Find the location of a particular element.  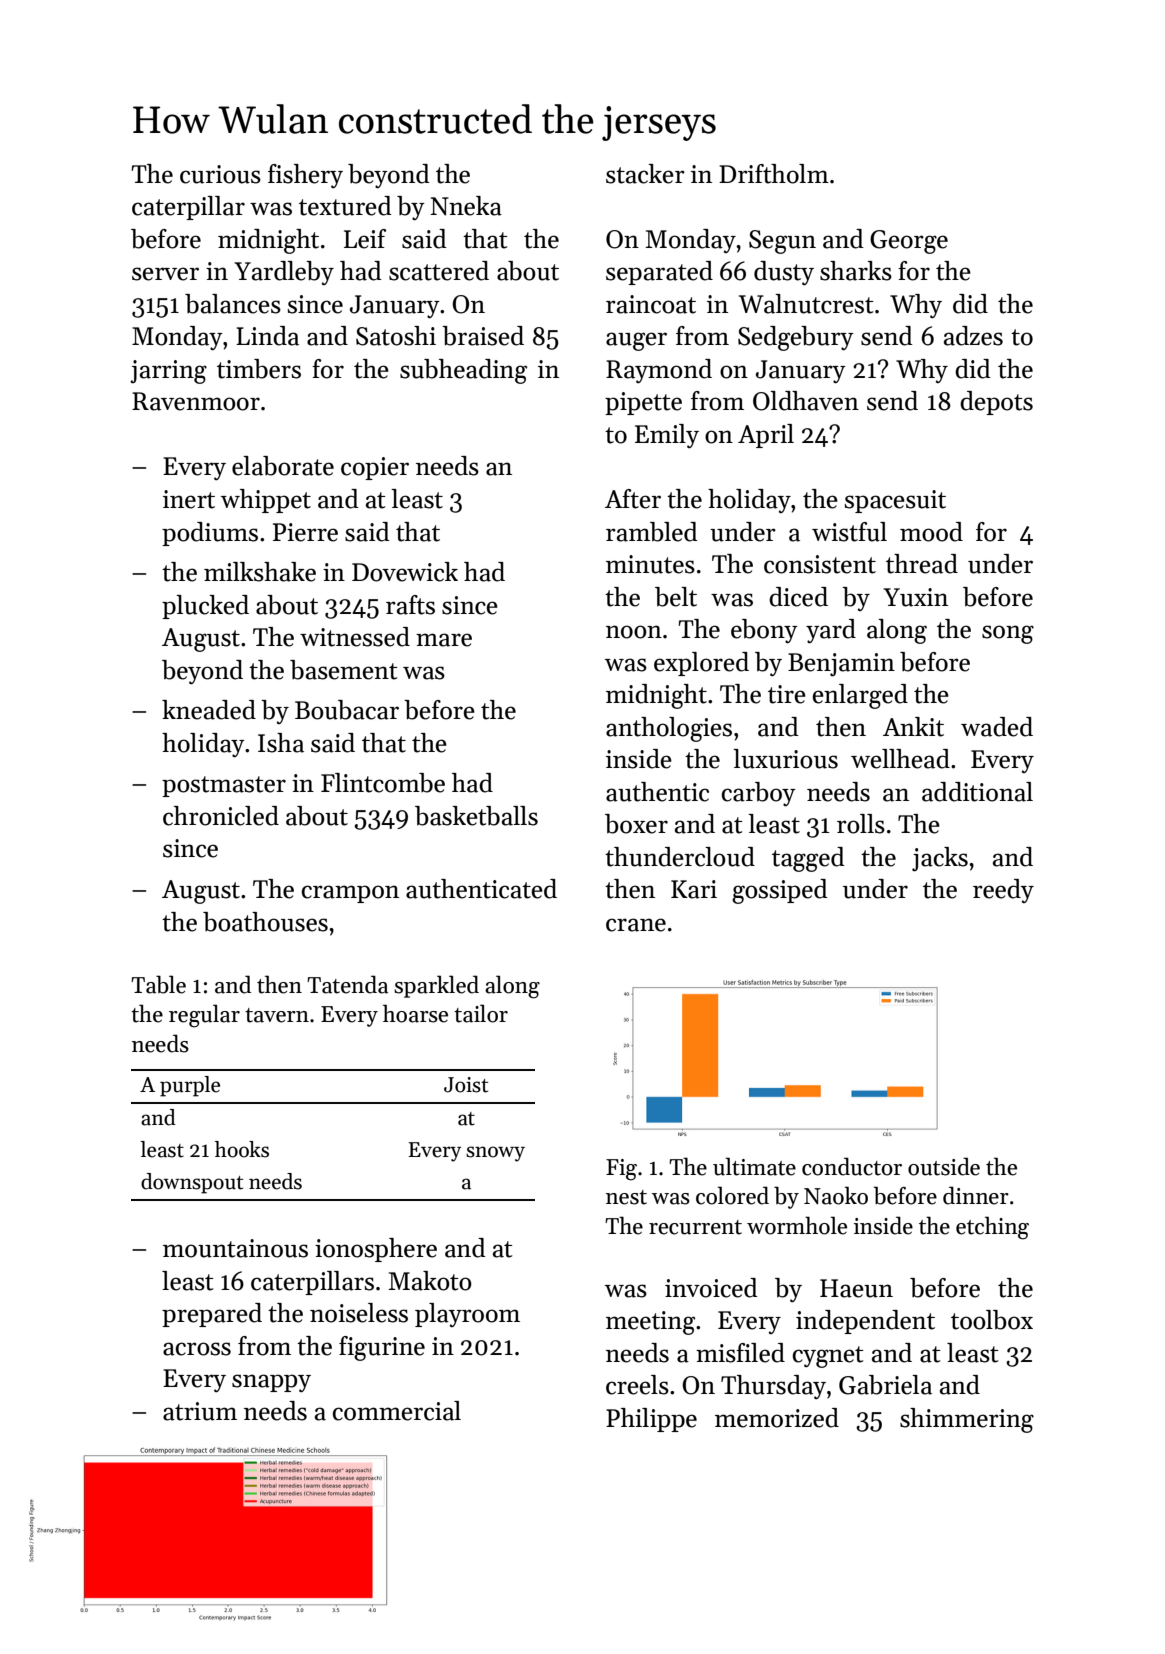

gossiped is located at coordinates (780, 891).
